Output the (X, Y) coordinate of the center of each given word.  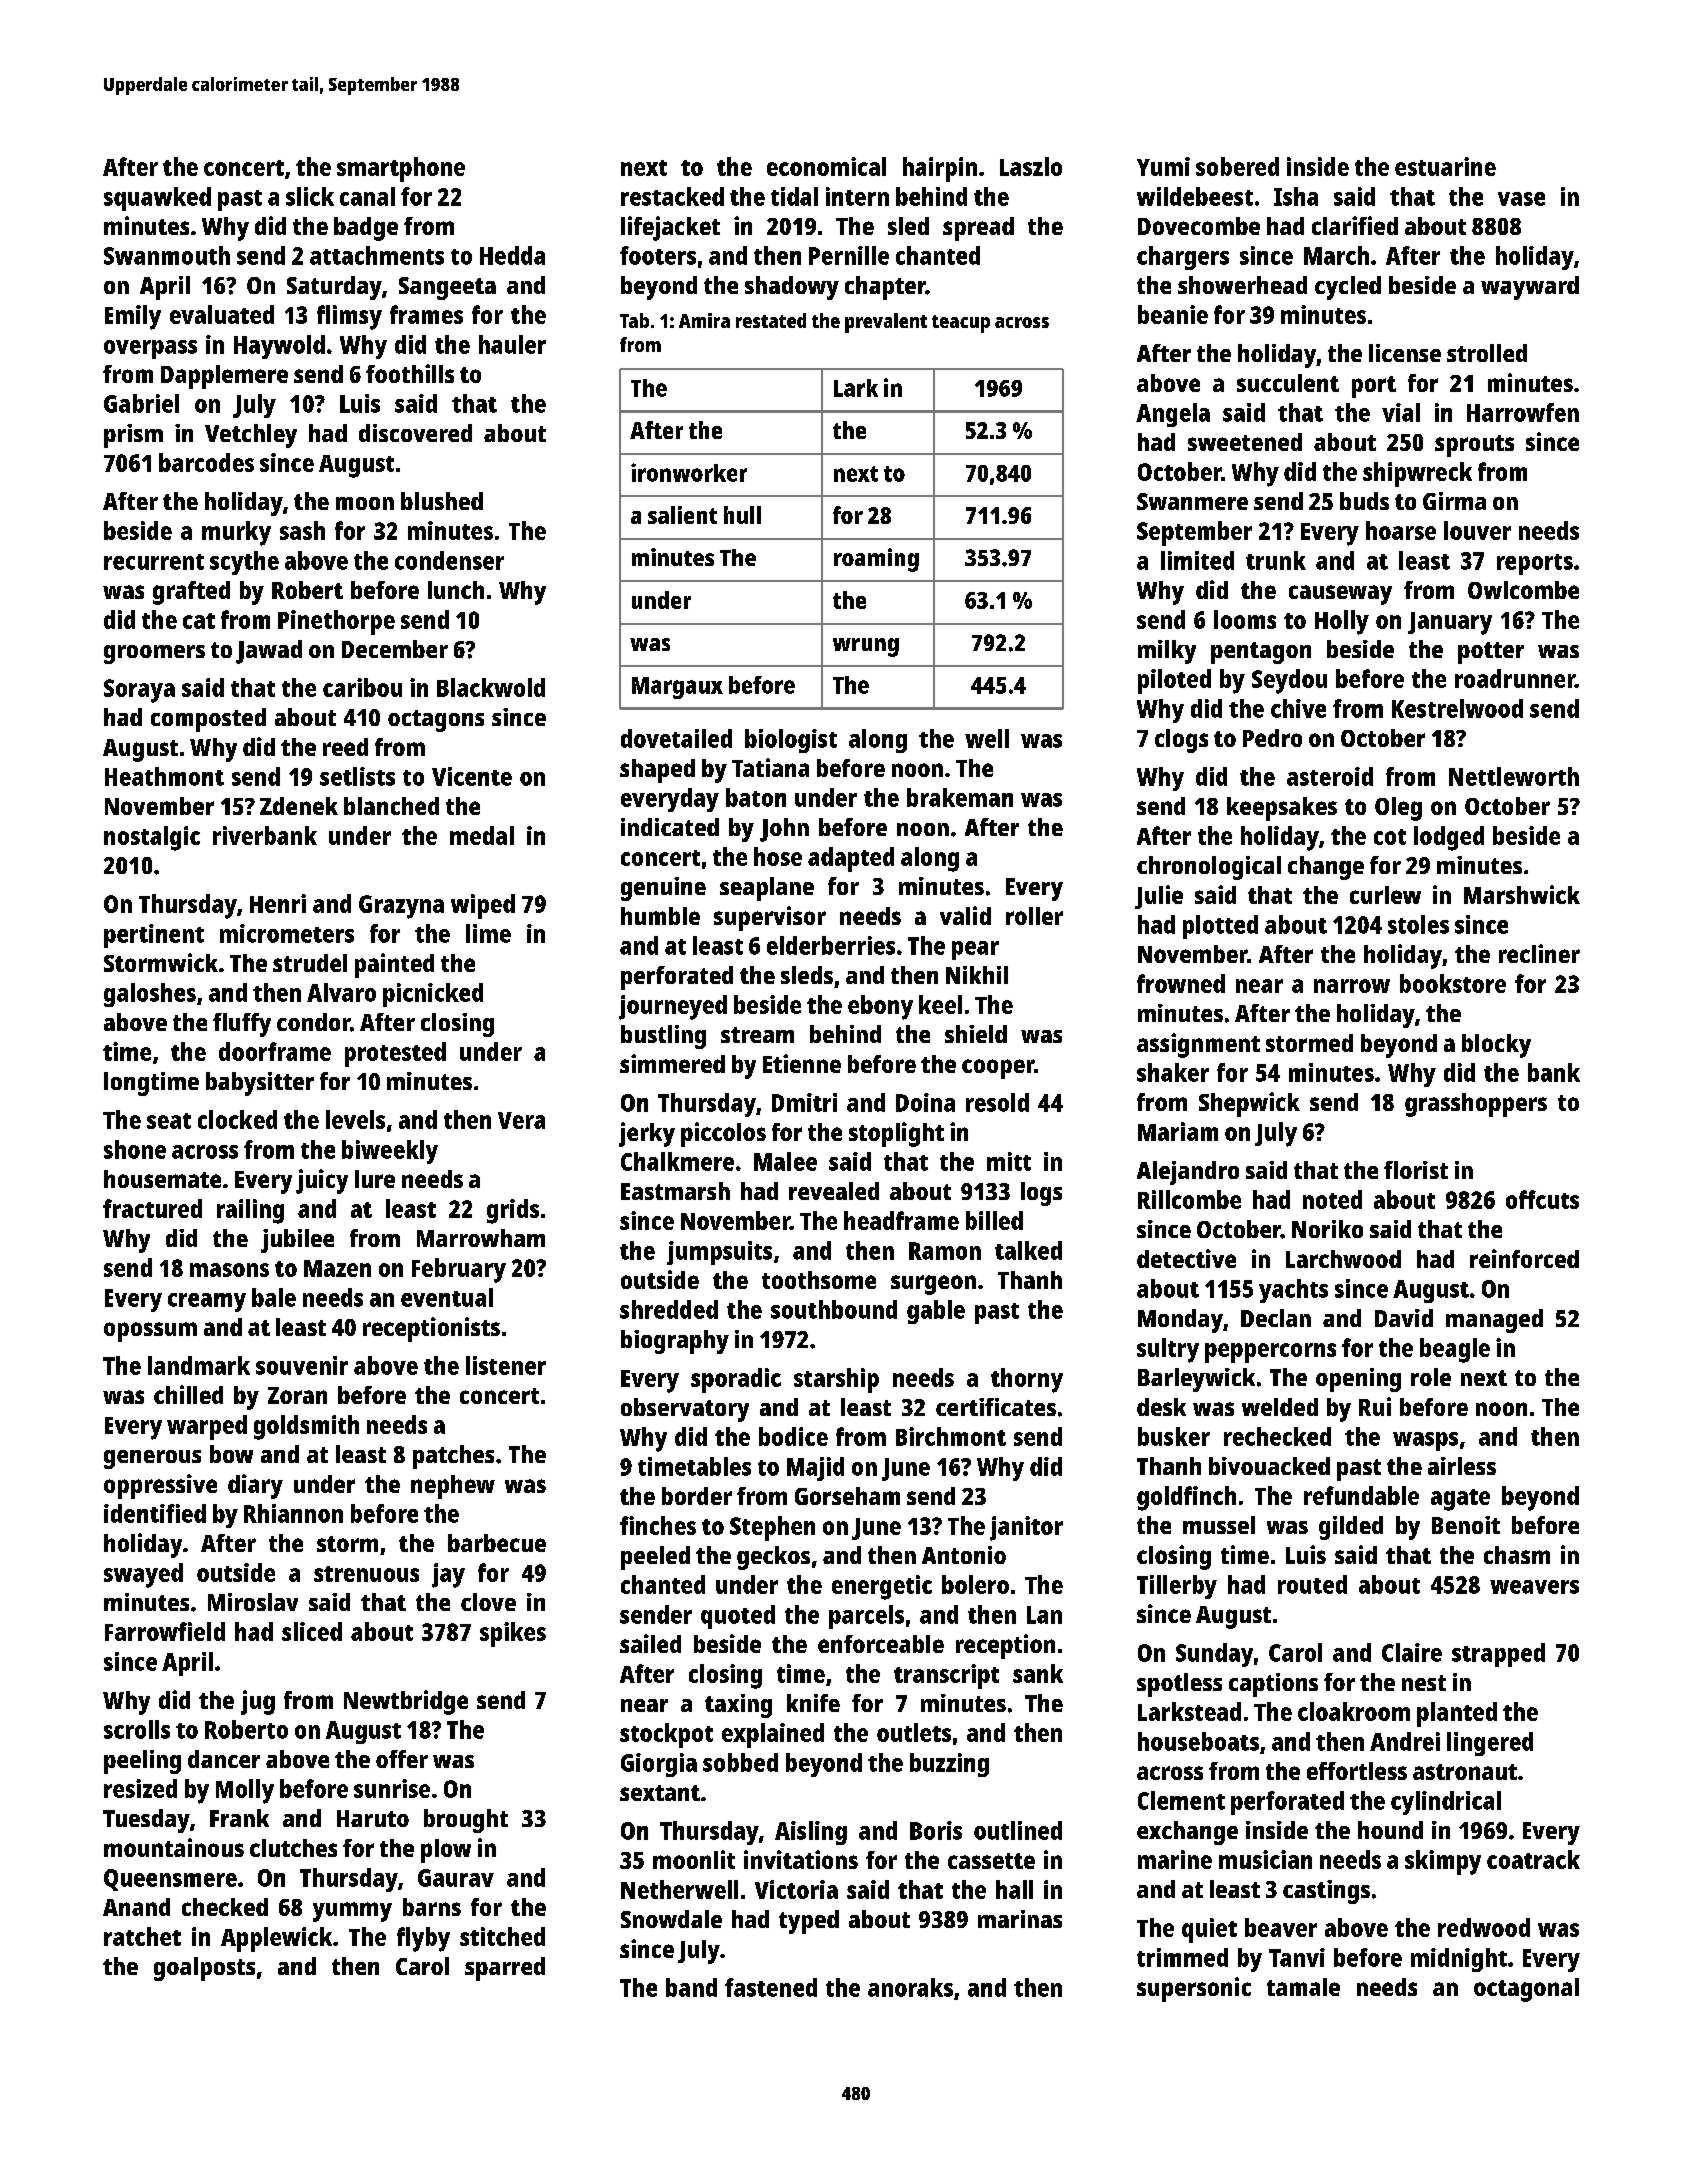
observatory (685, 1410)
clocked (237, 1119)
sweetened (1245, 442)
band (691, 1987)
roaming (876, 560)
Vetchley (251, 436)
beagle (1455, 1350)
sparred (505, 1969)
